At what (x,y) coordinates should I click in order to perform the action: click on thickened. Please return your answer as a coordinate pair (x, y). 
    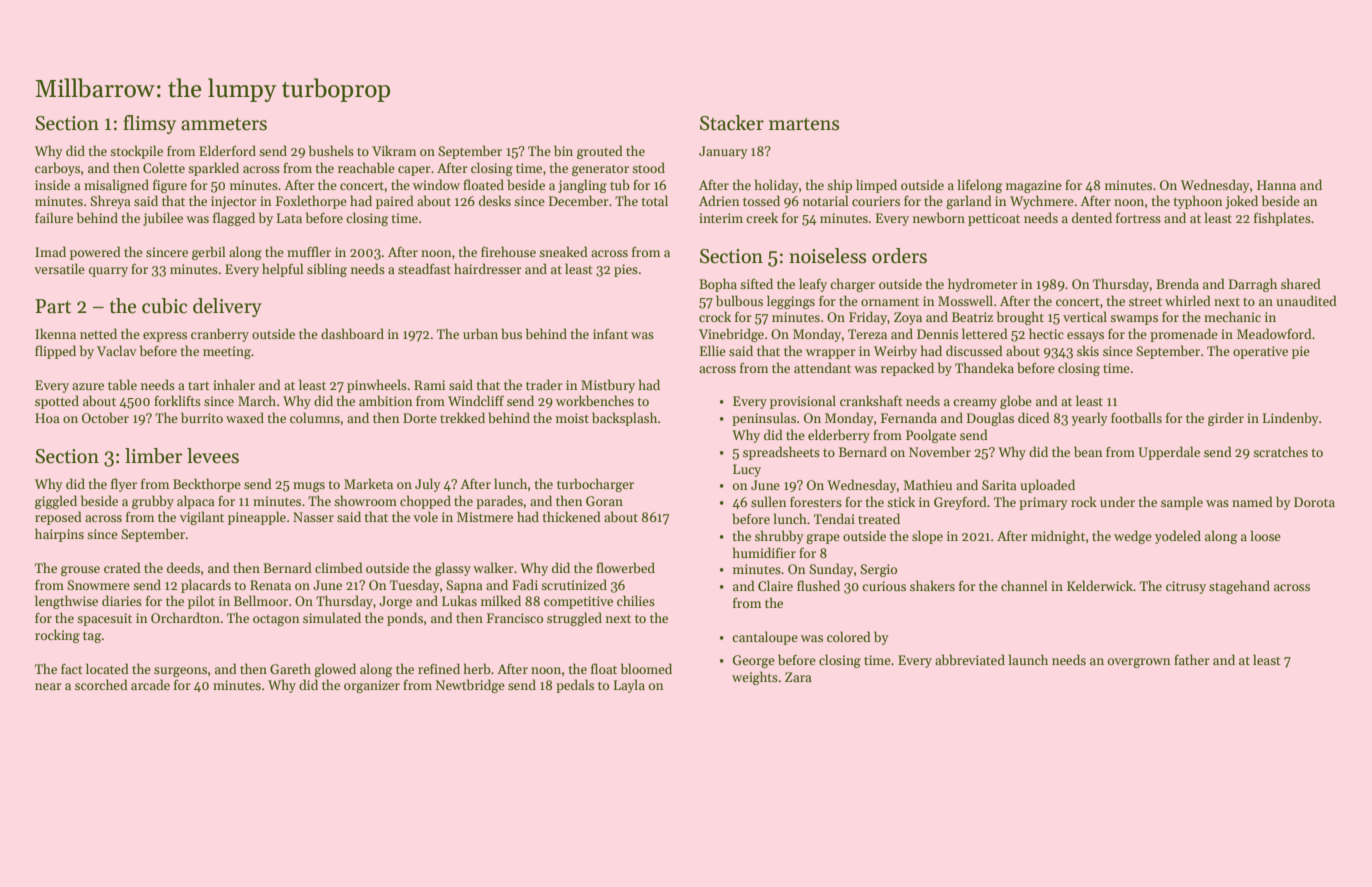
    Looking at the image, I should click on (571, 516).
